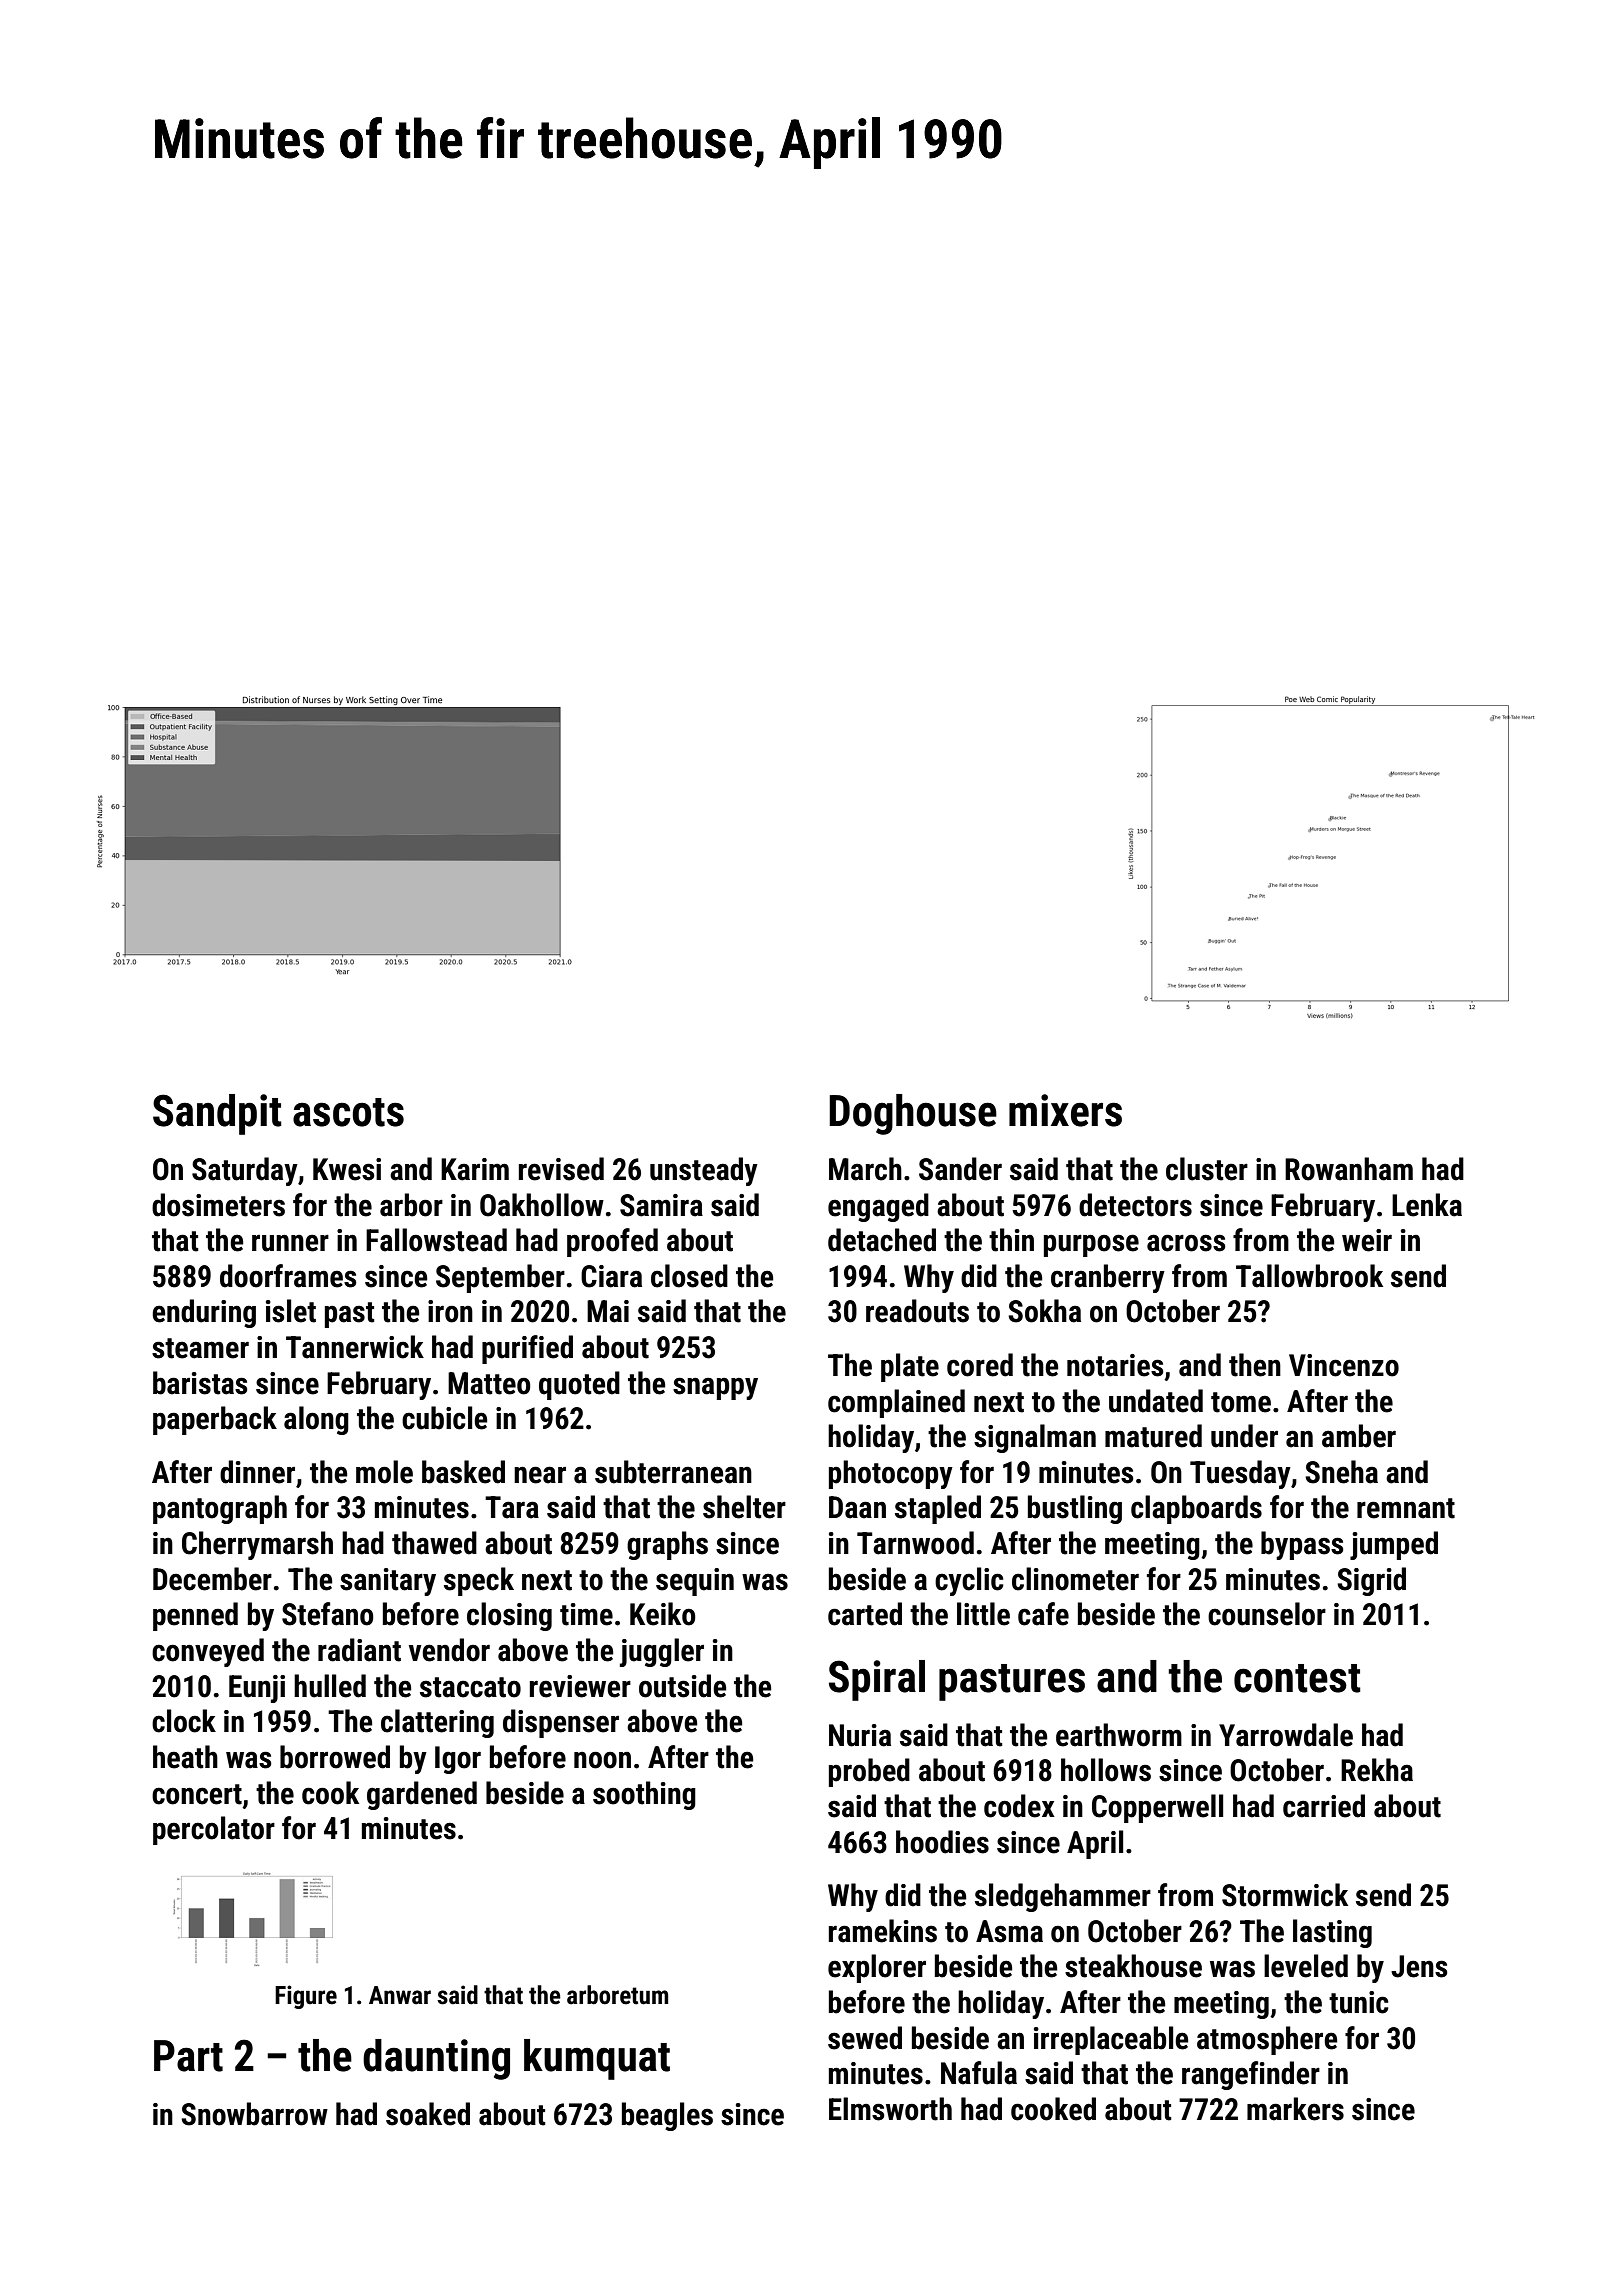  Describe the element at coordinates (316, 1420) in the screenshot. I see `along` at that location.
